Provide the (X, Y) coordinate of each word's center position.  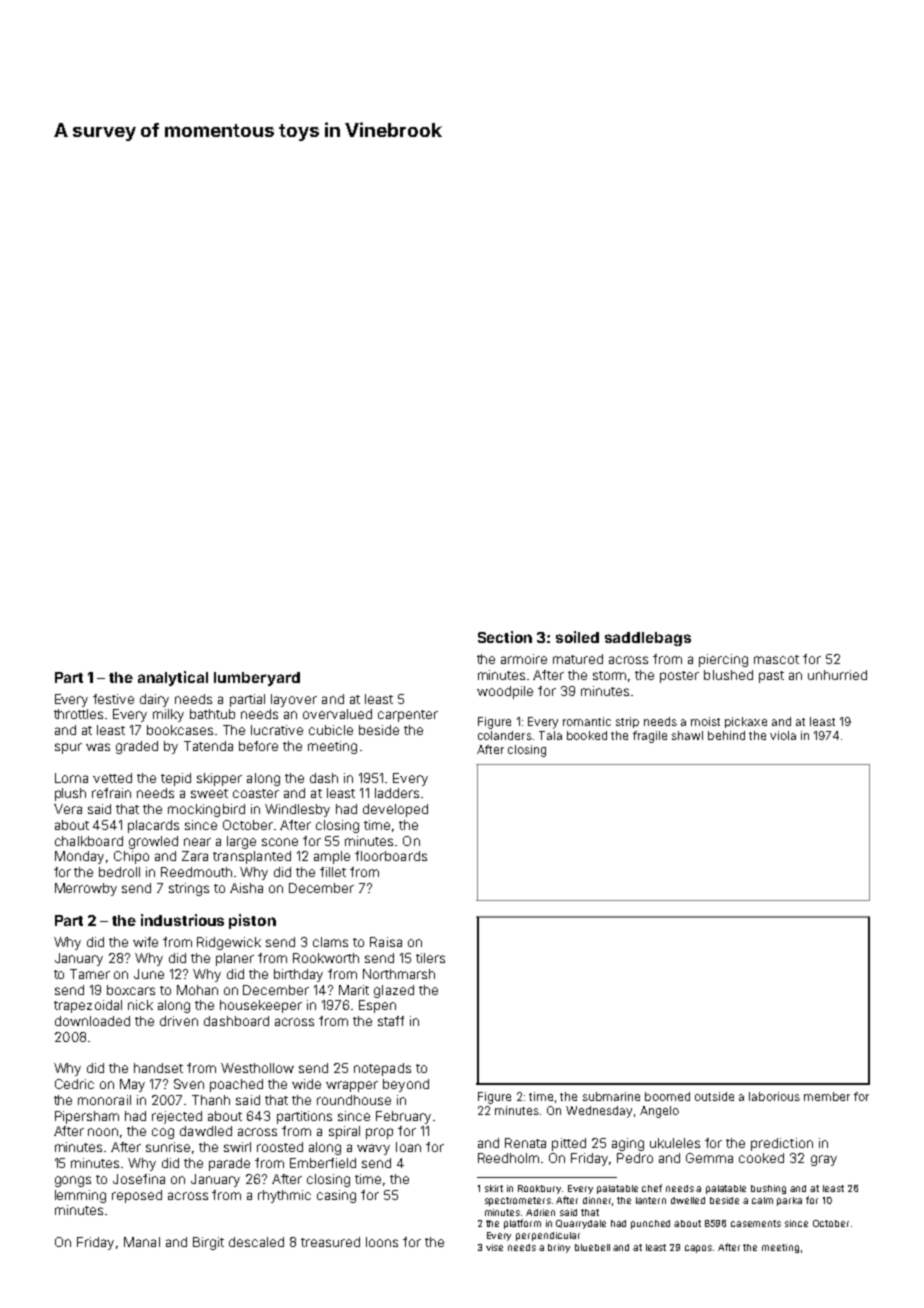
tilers (430, 958)
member (827, 1096)
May (132, 1085)
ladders (397, 793)
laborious (774, 1096)
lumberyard (257, 679)
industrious (182, 920)
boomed (667, 1096)
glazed (394, 991)
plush (70, 794)
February (403, 1117)
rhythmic (284, 1196)
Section (505, 637)
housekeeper (261, 1006)
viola (783, 735)
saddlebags (648, 639)
